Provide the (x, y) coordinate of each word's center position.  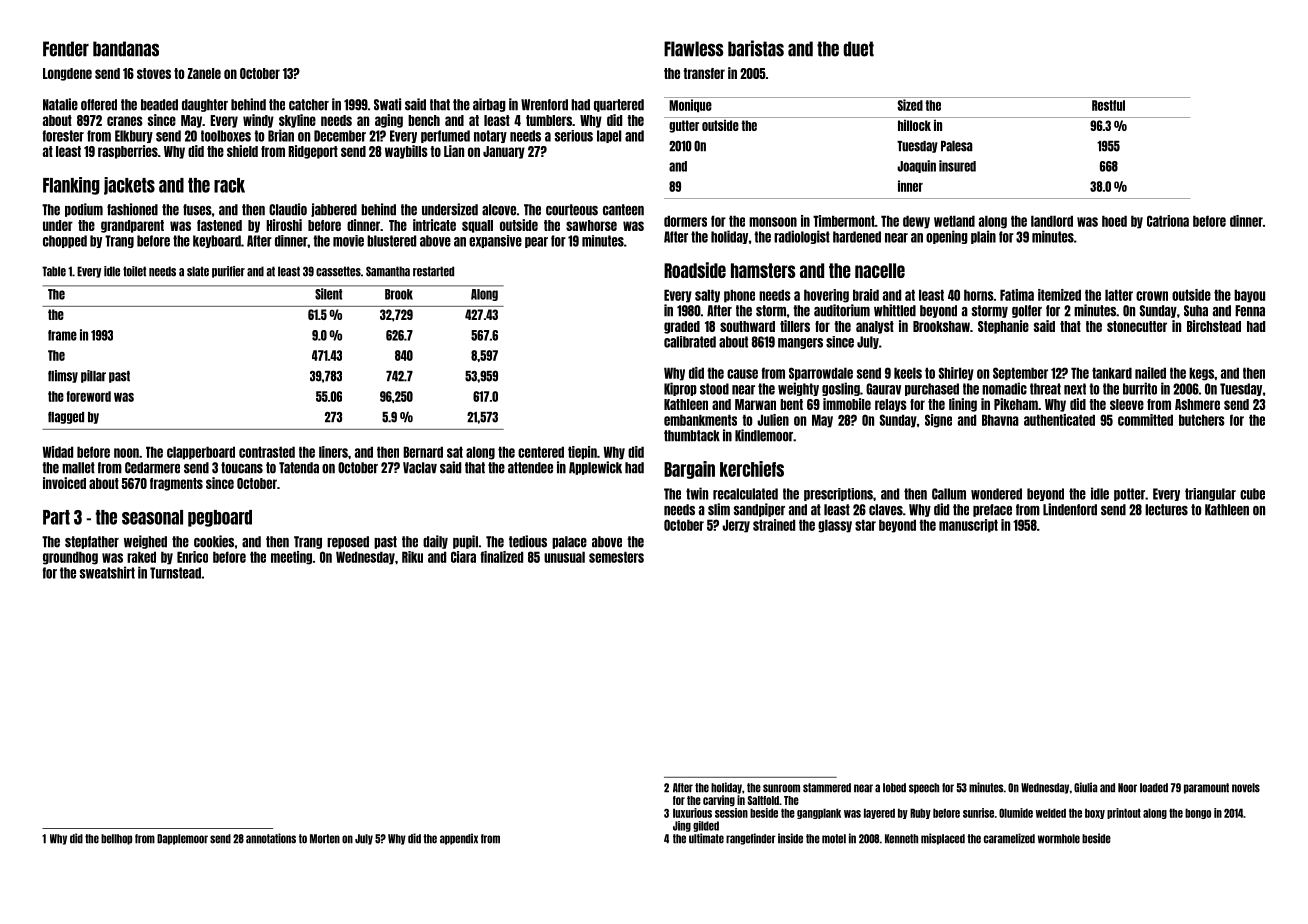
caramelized (1009, 838)
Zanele (204, 73)
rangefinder (751, 839)
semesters (616, 557)
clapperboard (201, 453)
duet (859, 49)
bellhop (116, 839)
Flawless (693, 49)
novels (1246, 788)
